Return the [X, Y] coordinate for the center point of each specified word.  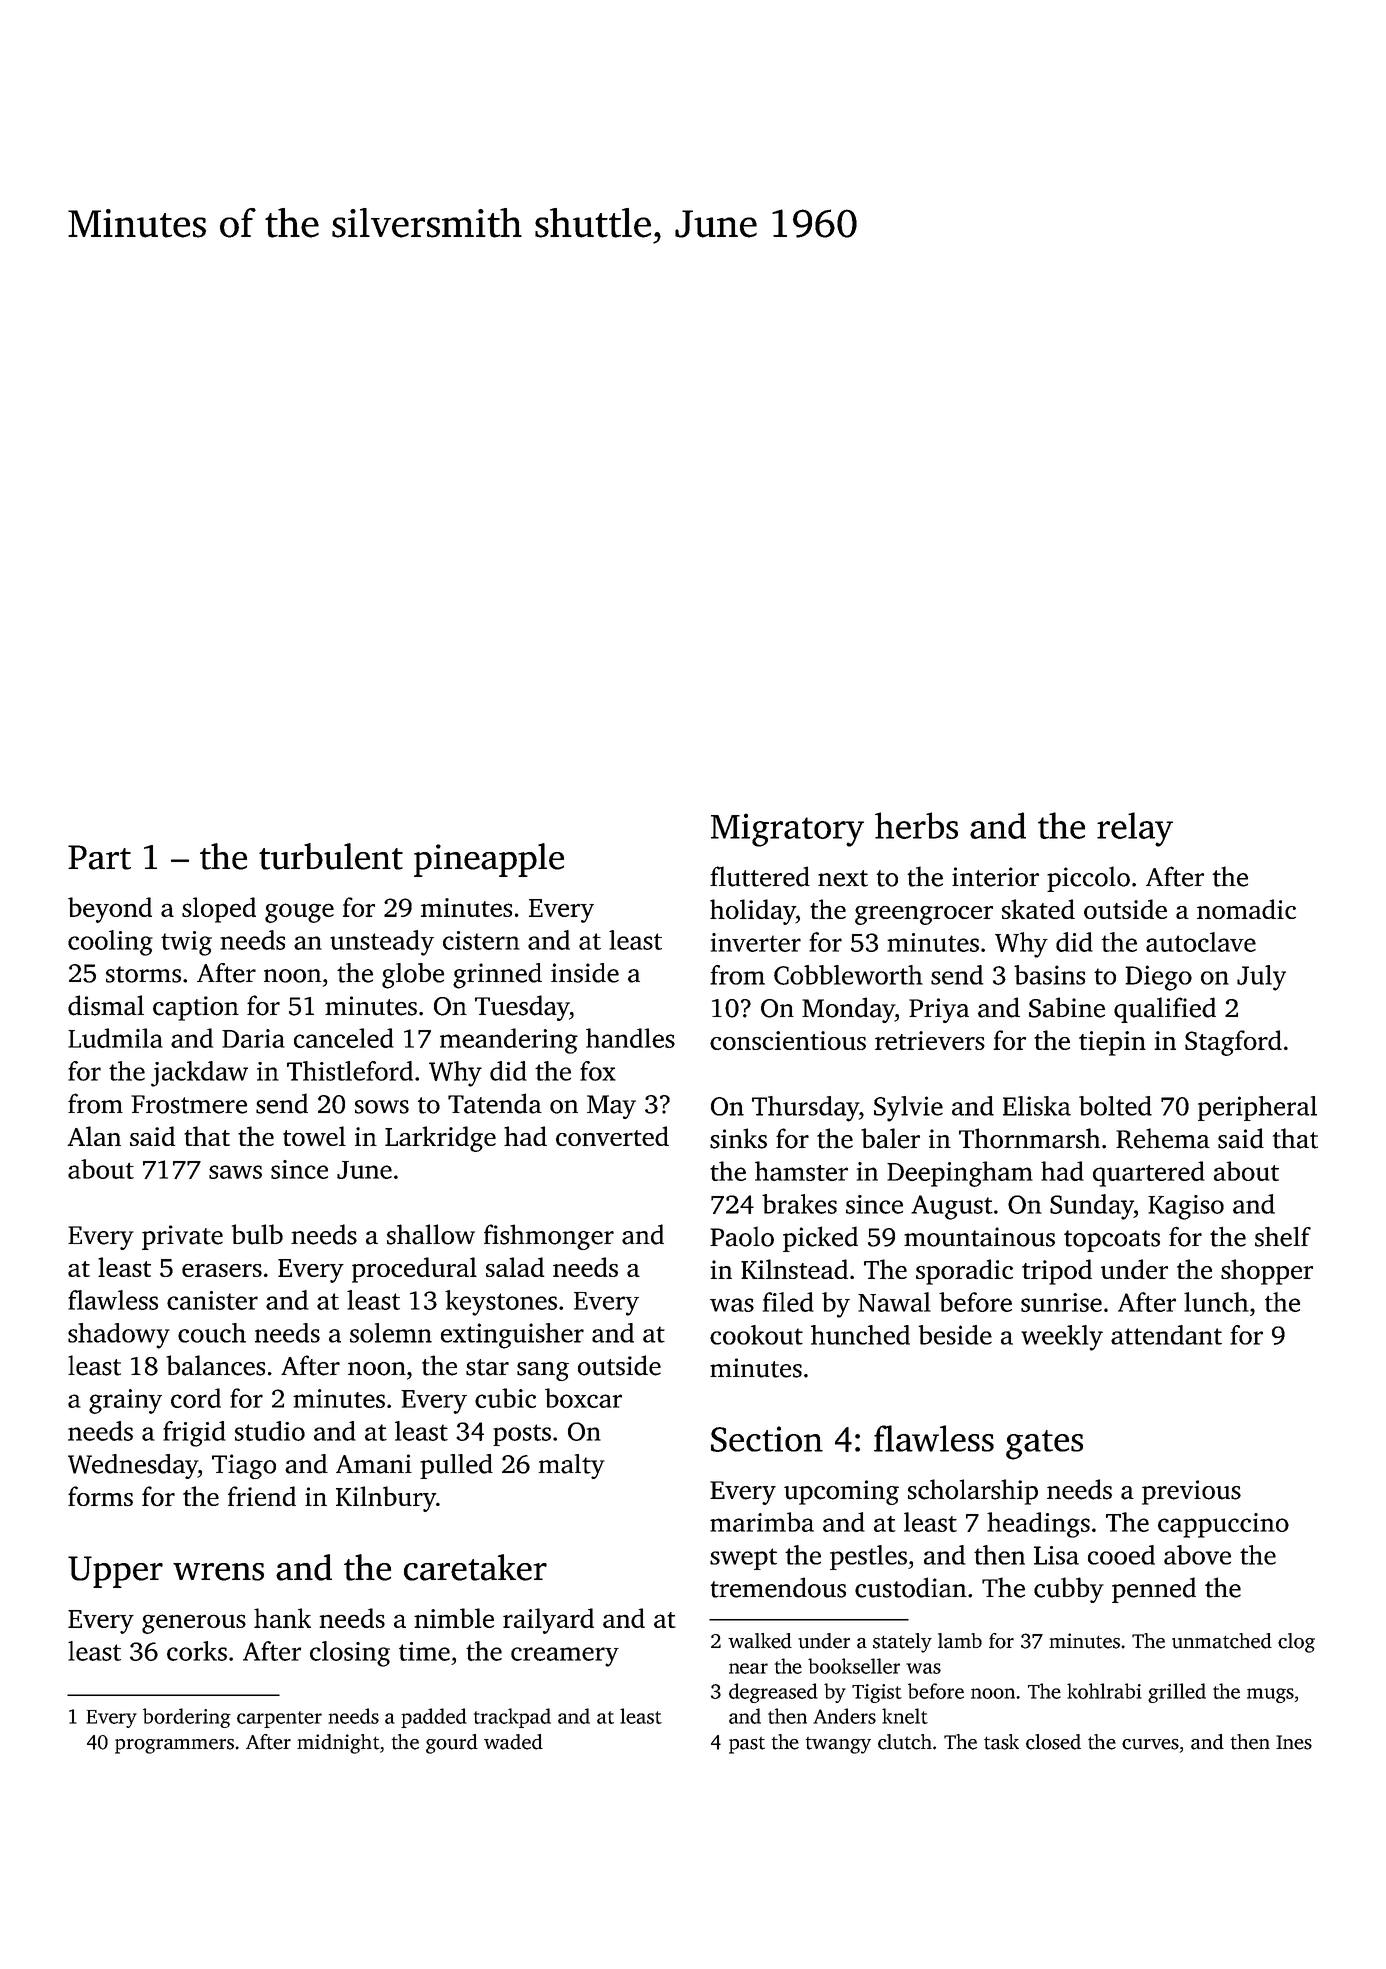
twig [186, 943]
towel [314, 1136]
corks [197, 1651]
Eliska [1037, 1106]
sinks [738, 1138]
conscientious [788, 1040]
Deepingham [960, 1174]
